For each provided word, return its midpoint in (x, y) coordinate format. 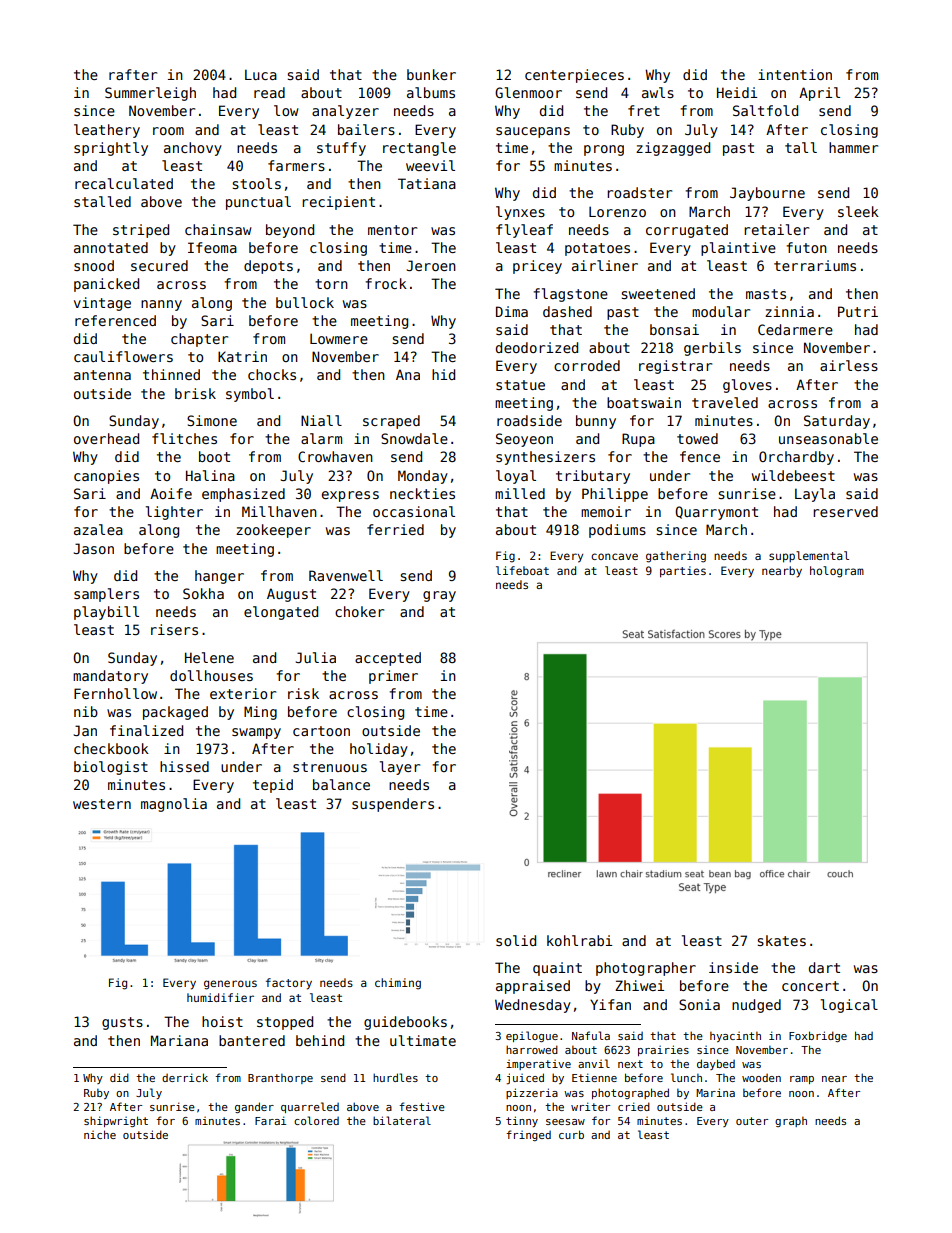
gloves (747, 386)
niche (100, 1134)
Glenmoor (528, 92)
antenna (102, 375)
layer (400, 768)
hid (443, 374)
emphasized (243, 495)
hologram (837, 572)
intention (795, 74)
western (102, 804)
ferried (395, 529)
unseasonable (828, 438)
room (168, 131)
